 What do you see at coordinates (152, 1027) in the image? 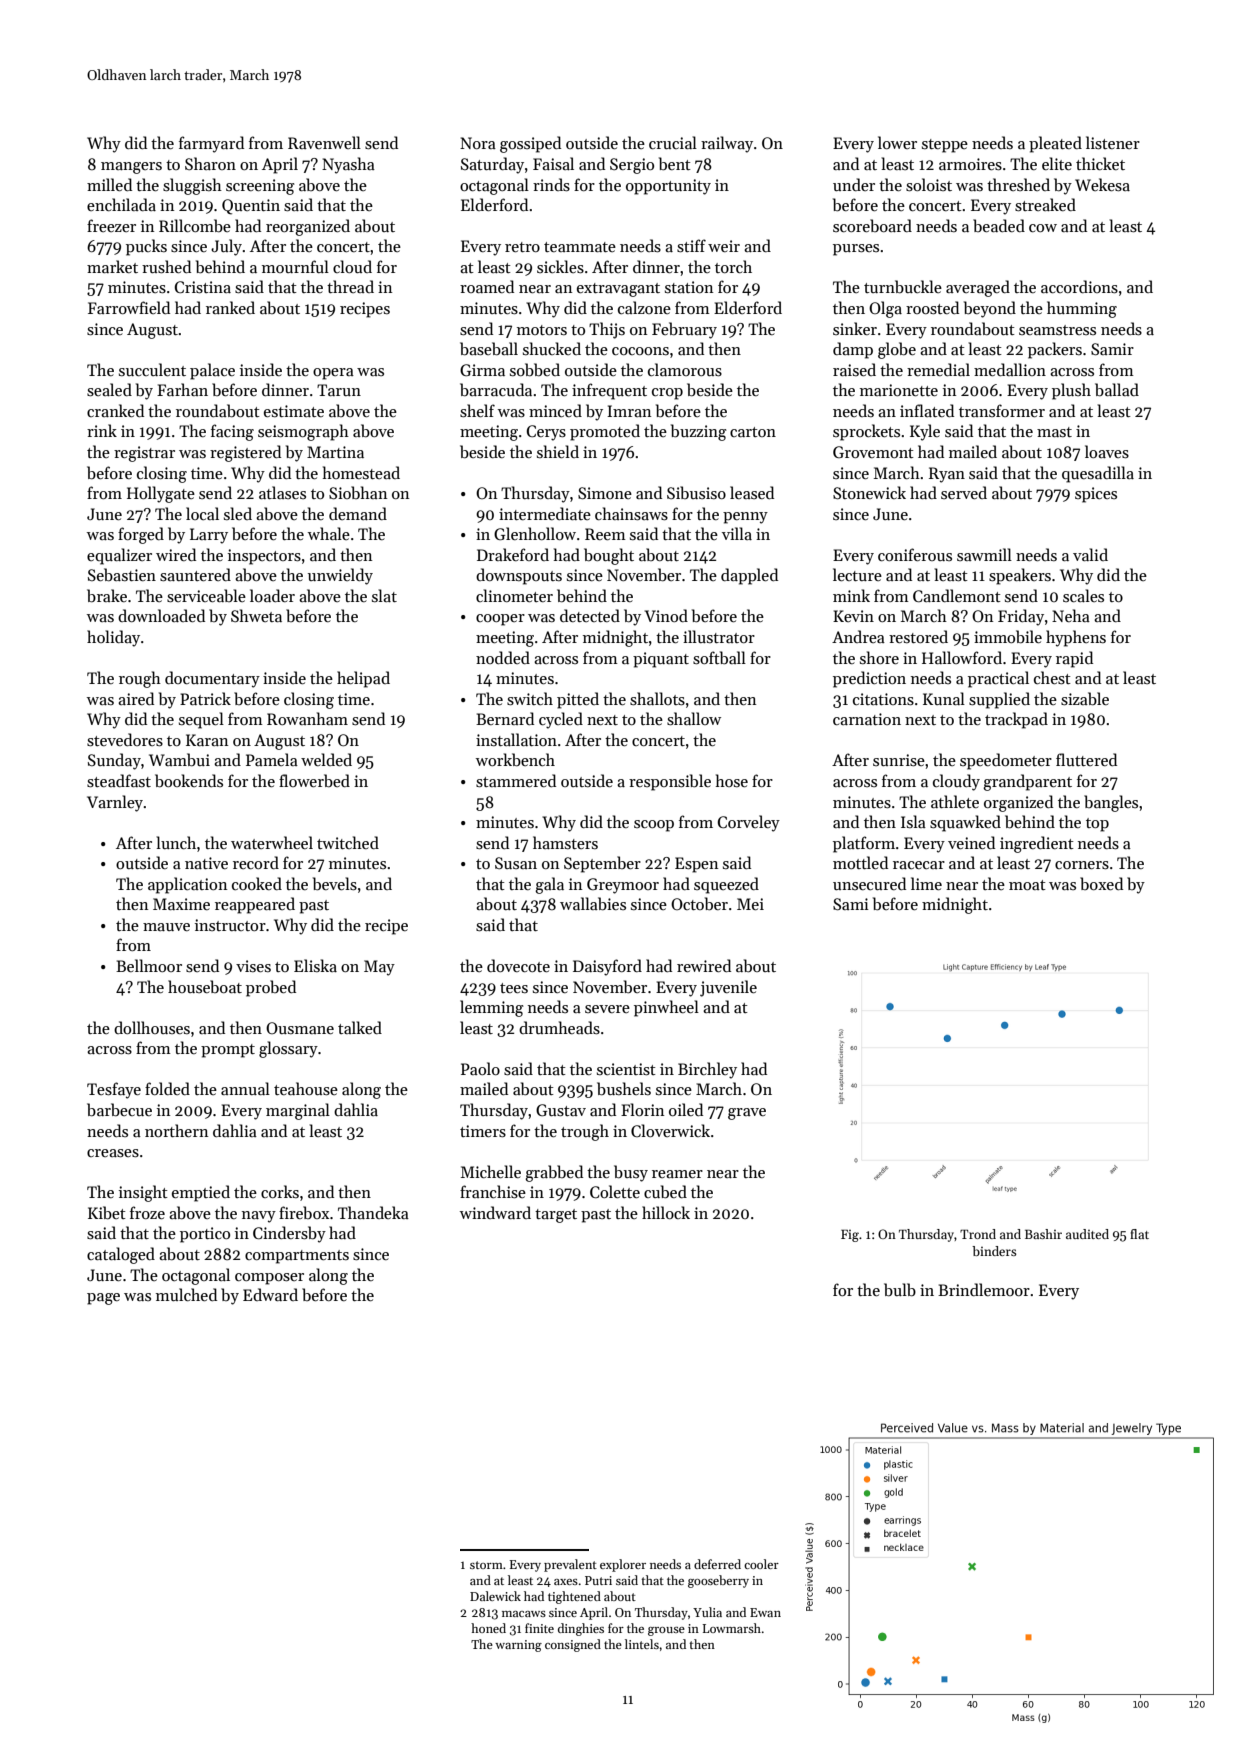
I see `dollhouses` at bounding box center [152, 1027].
